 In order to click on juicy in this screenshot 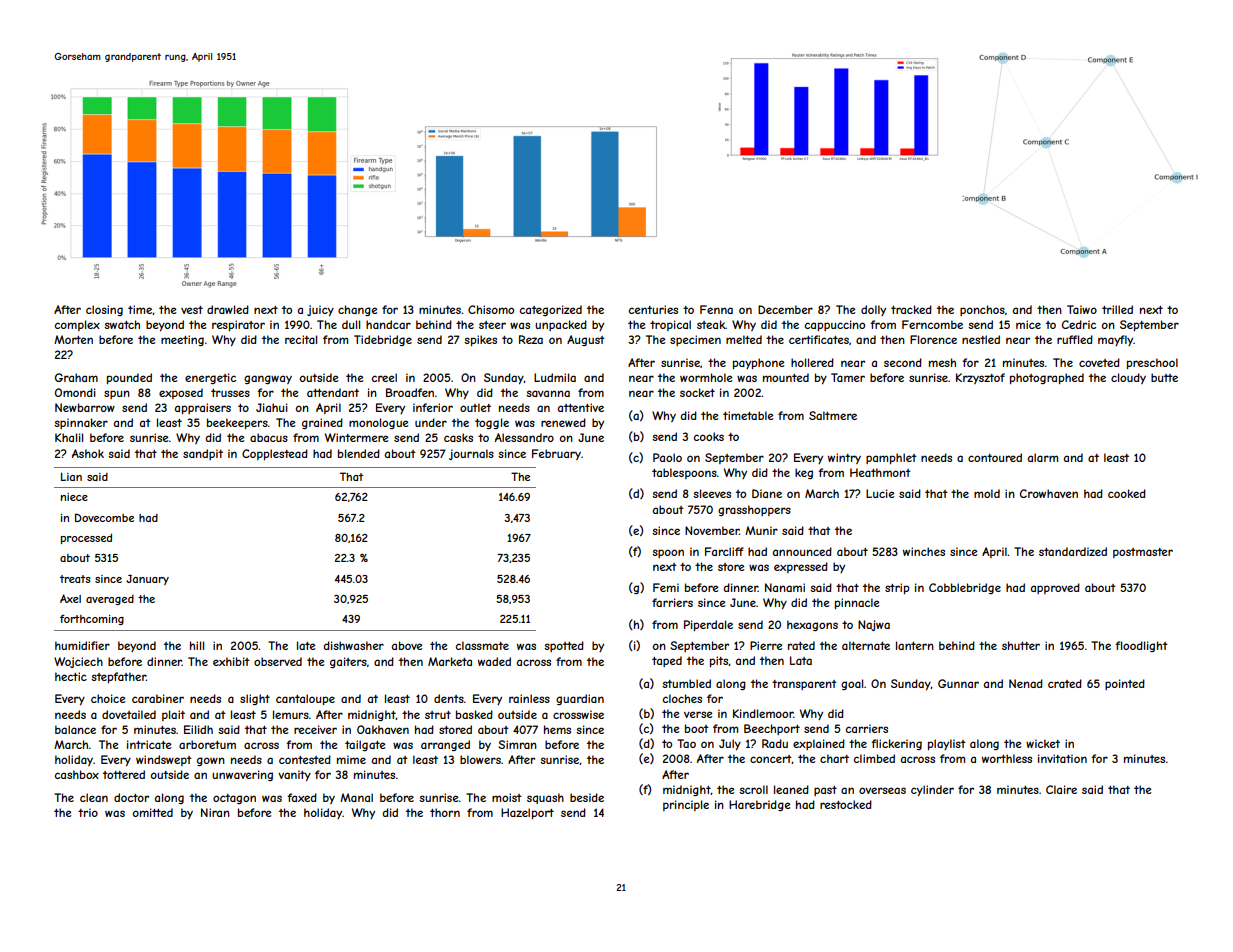, I will do `click(320, 310)`.
